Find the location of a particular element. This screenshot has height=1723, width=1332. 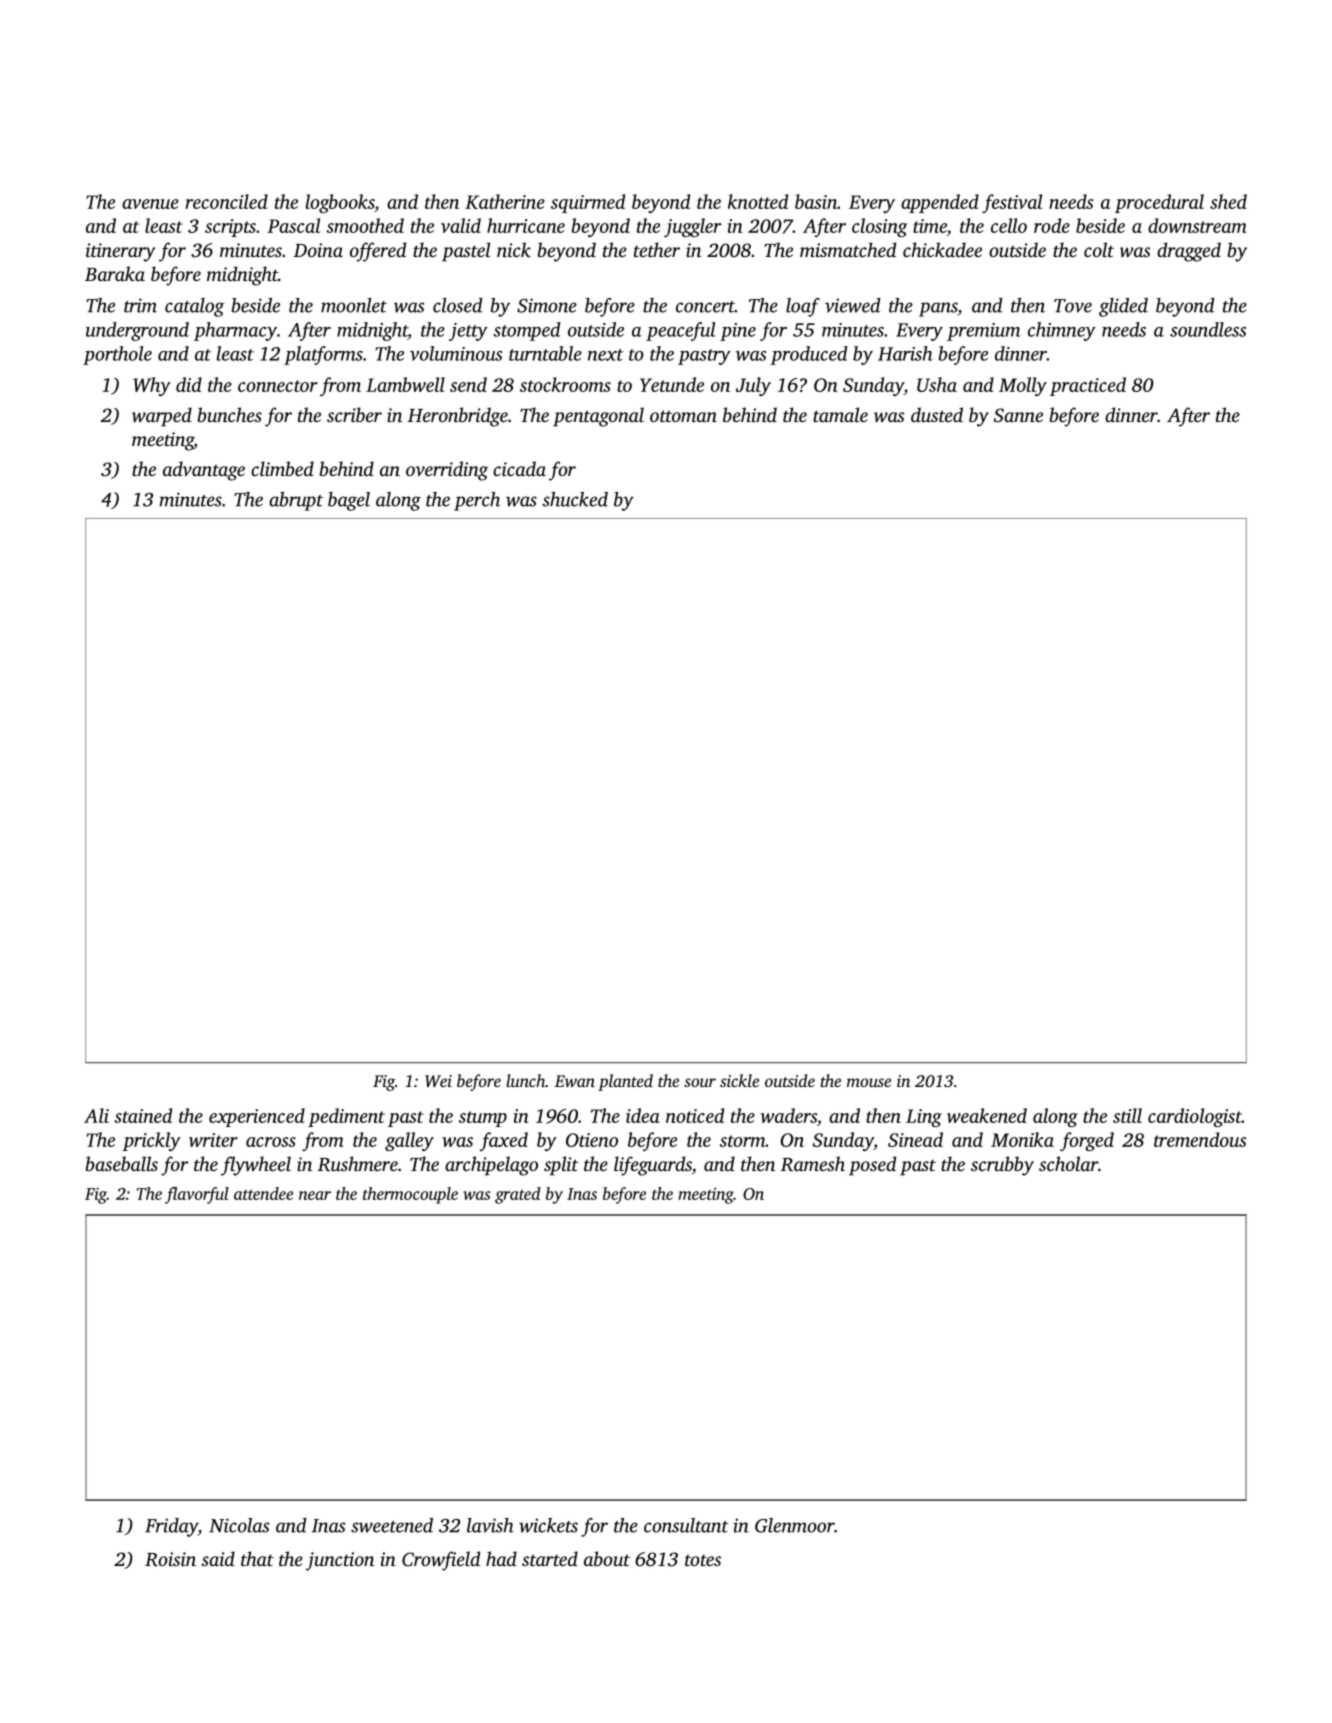

Glenmoor is located at coordinates (795, 1525).
